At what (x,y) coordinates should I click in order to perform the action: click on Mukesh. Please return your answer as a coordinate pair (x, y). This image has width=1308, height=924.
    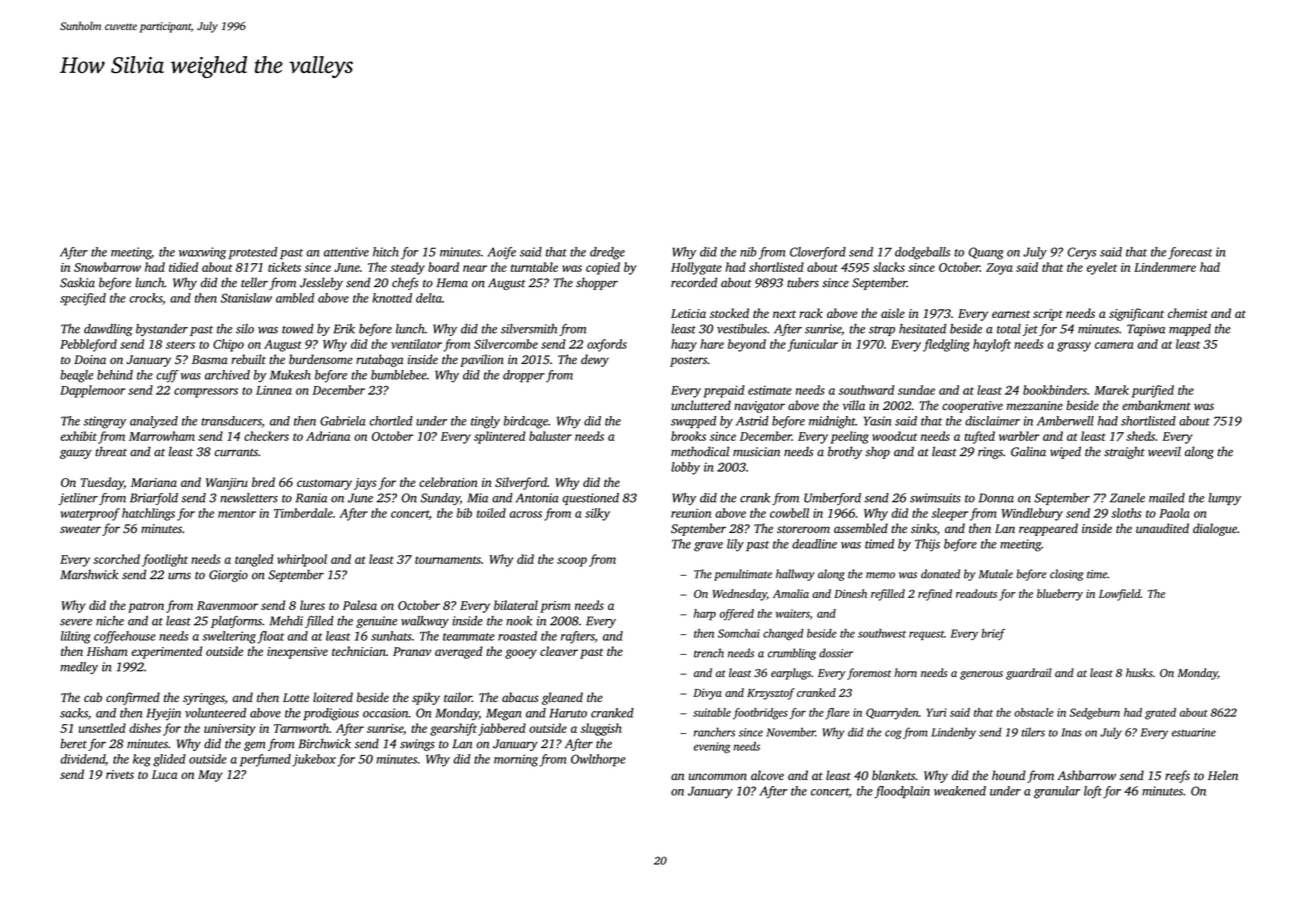
    Looking at the image, I should click on (290, 375).
